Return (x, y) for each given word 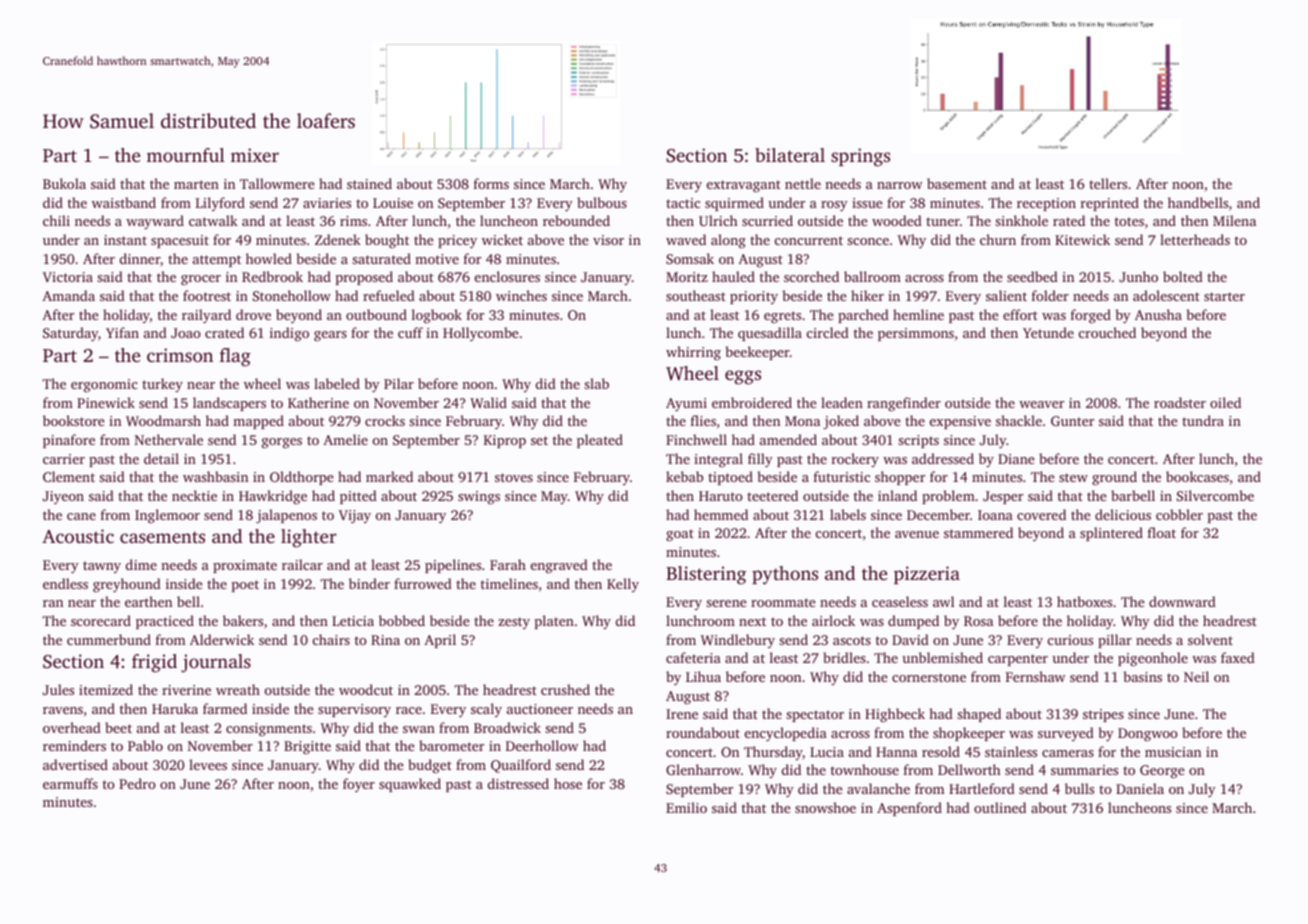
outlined (1000, 807)
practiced (165, 622)
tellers (1108, 183)
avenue (917, 534)
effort (1020, 314)
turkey (162, 385)
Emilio (686, 807)
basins (1142, 676)
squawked (410, 785)
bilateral (790, 155)
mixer (255, 155)
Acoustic (78, 536)
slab (596, 383)
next (752, 621)
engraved (559, 566)
